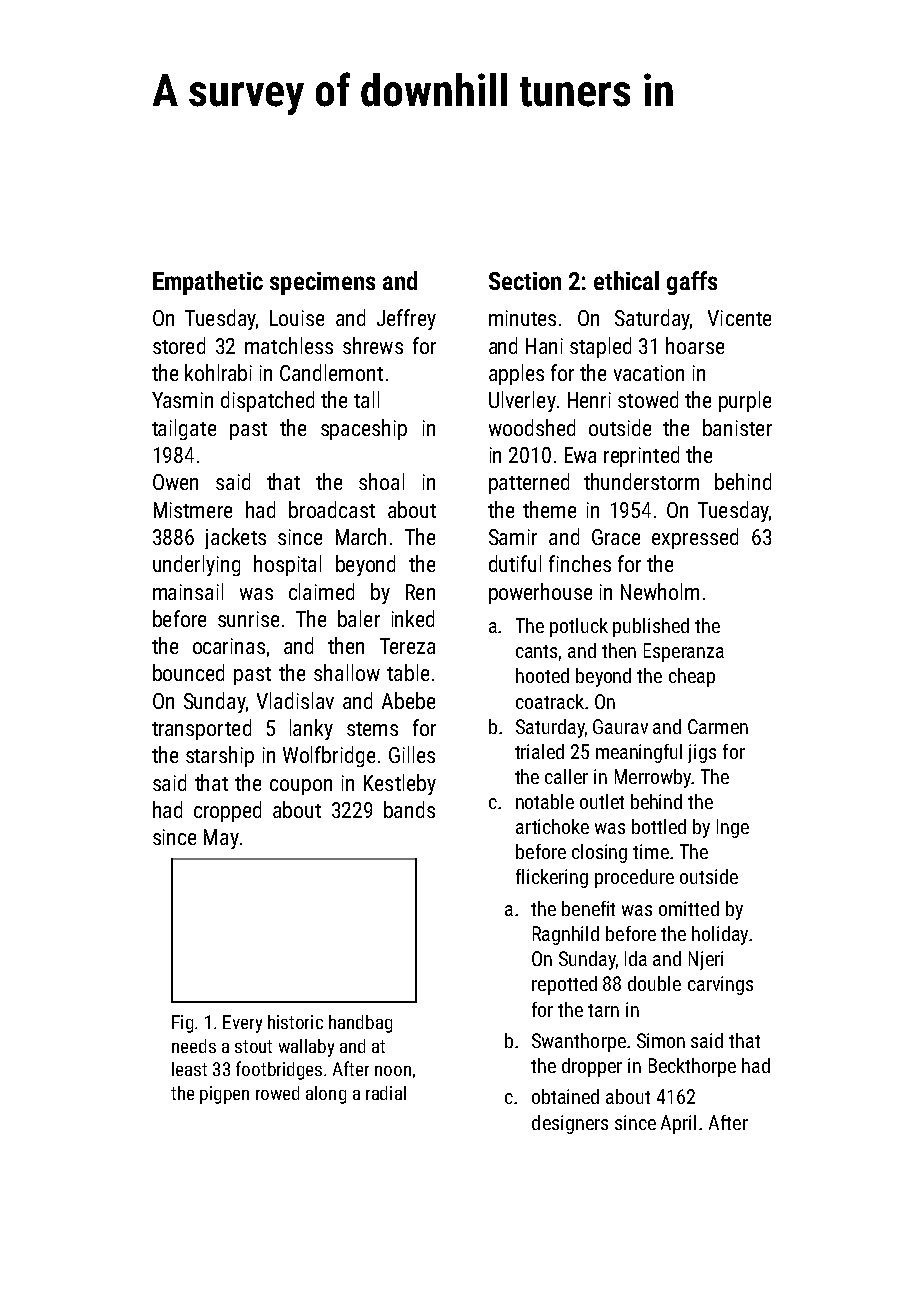 This image has width=924, height=1311. What do you see at coordinates (182, 1024) in the image?
I see `Fig` at bounding box center [182, 1024].
